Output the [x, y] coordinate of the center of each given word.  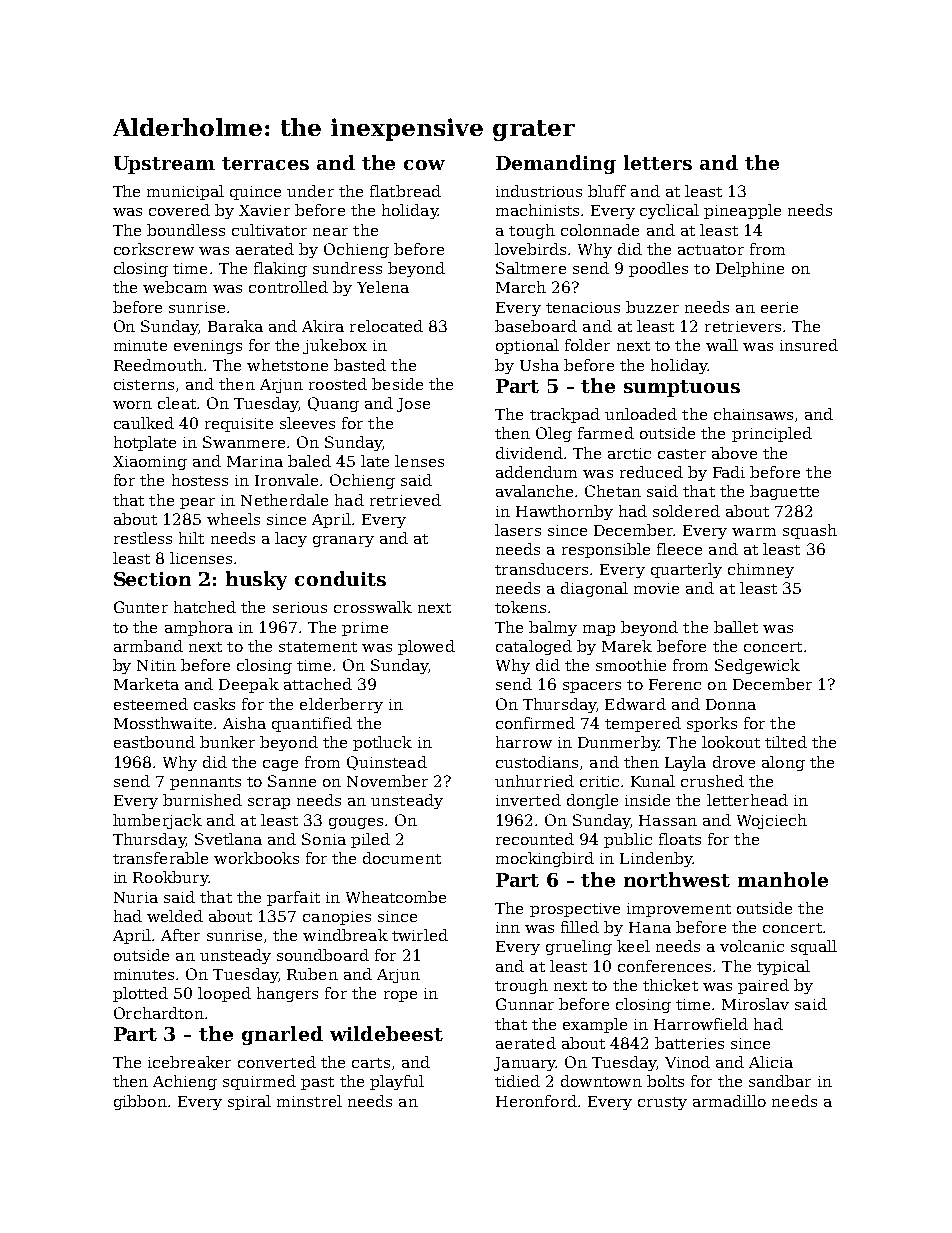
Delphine [750, 269]
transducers [541, 569]
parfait [293, 898]
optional [527, 346]
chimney [761, 570]
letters [658, 162]
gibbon [140, 1102]
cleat [177, 403]
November [387, 781]
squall [814, 947]
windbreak [345, 935]
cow [424, 165]
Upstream [164, 165]
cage [280, 765]
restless [143, 538]
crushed [712, 781]
